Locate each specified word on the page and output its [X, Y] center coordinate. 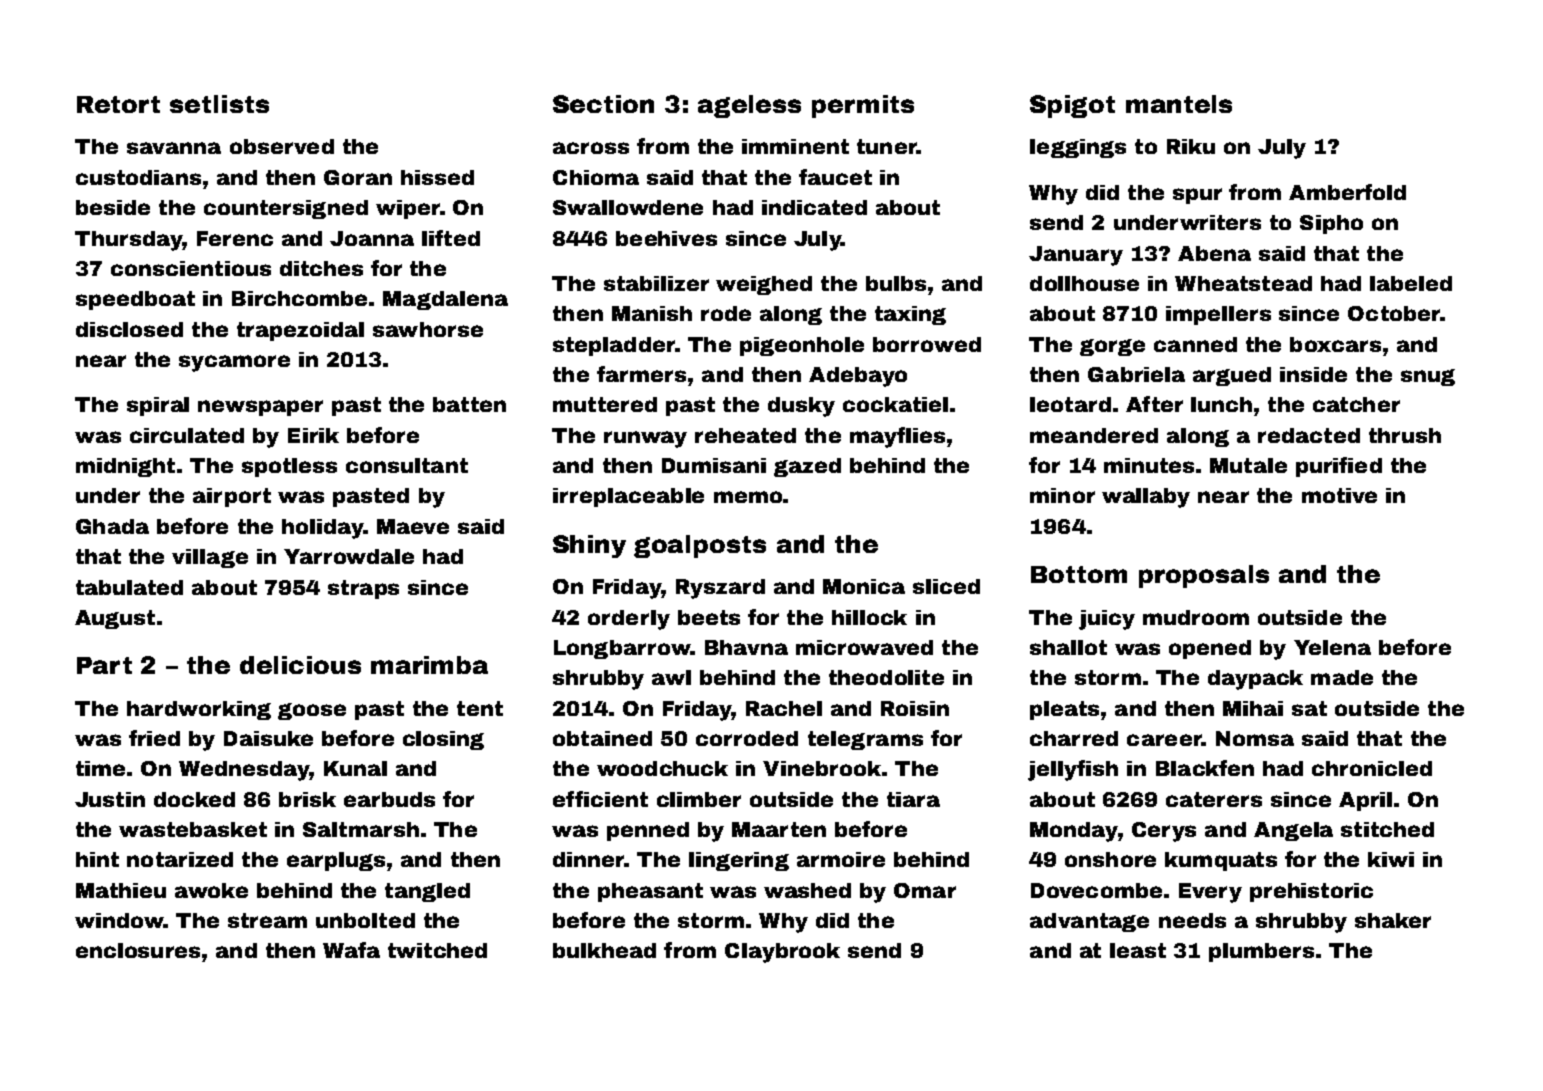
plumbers [1261, 952]
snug [1428, 377]
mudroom [1196, 617]
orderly [629, 620]
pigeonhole [802, 346]
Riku [1191, 146]
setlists [219, 104]
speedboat [135, 300]
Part [104, 665]
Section [603, 104]
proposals [1204, 576]
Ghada [112, 526]
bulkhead [604, 950]
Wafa [351, 950]
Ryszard [720, 589]
